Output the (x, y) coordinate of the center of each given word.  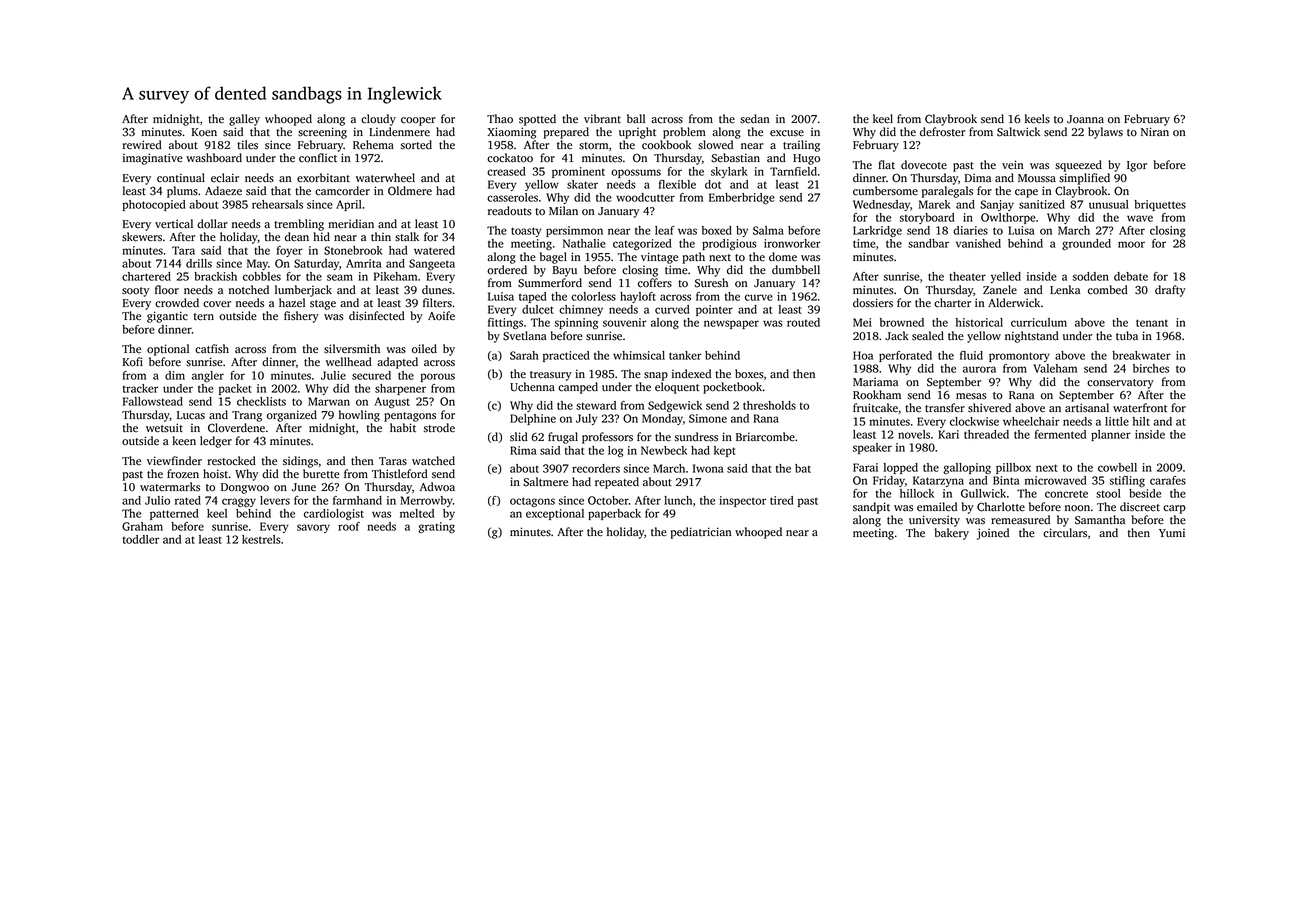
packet (235, 389)
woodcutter (645, 197)
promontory (1019, 357)
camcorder (342, 191)
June (304, 487)
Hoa (863, 355)
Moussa (1037, 178)
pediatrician (701, 533)
